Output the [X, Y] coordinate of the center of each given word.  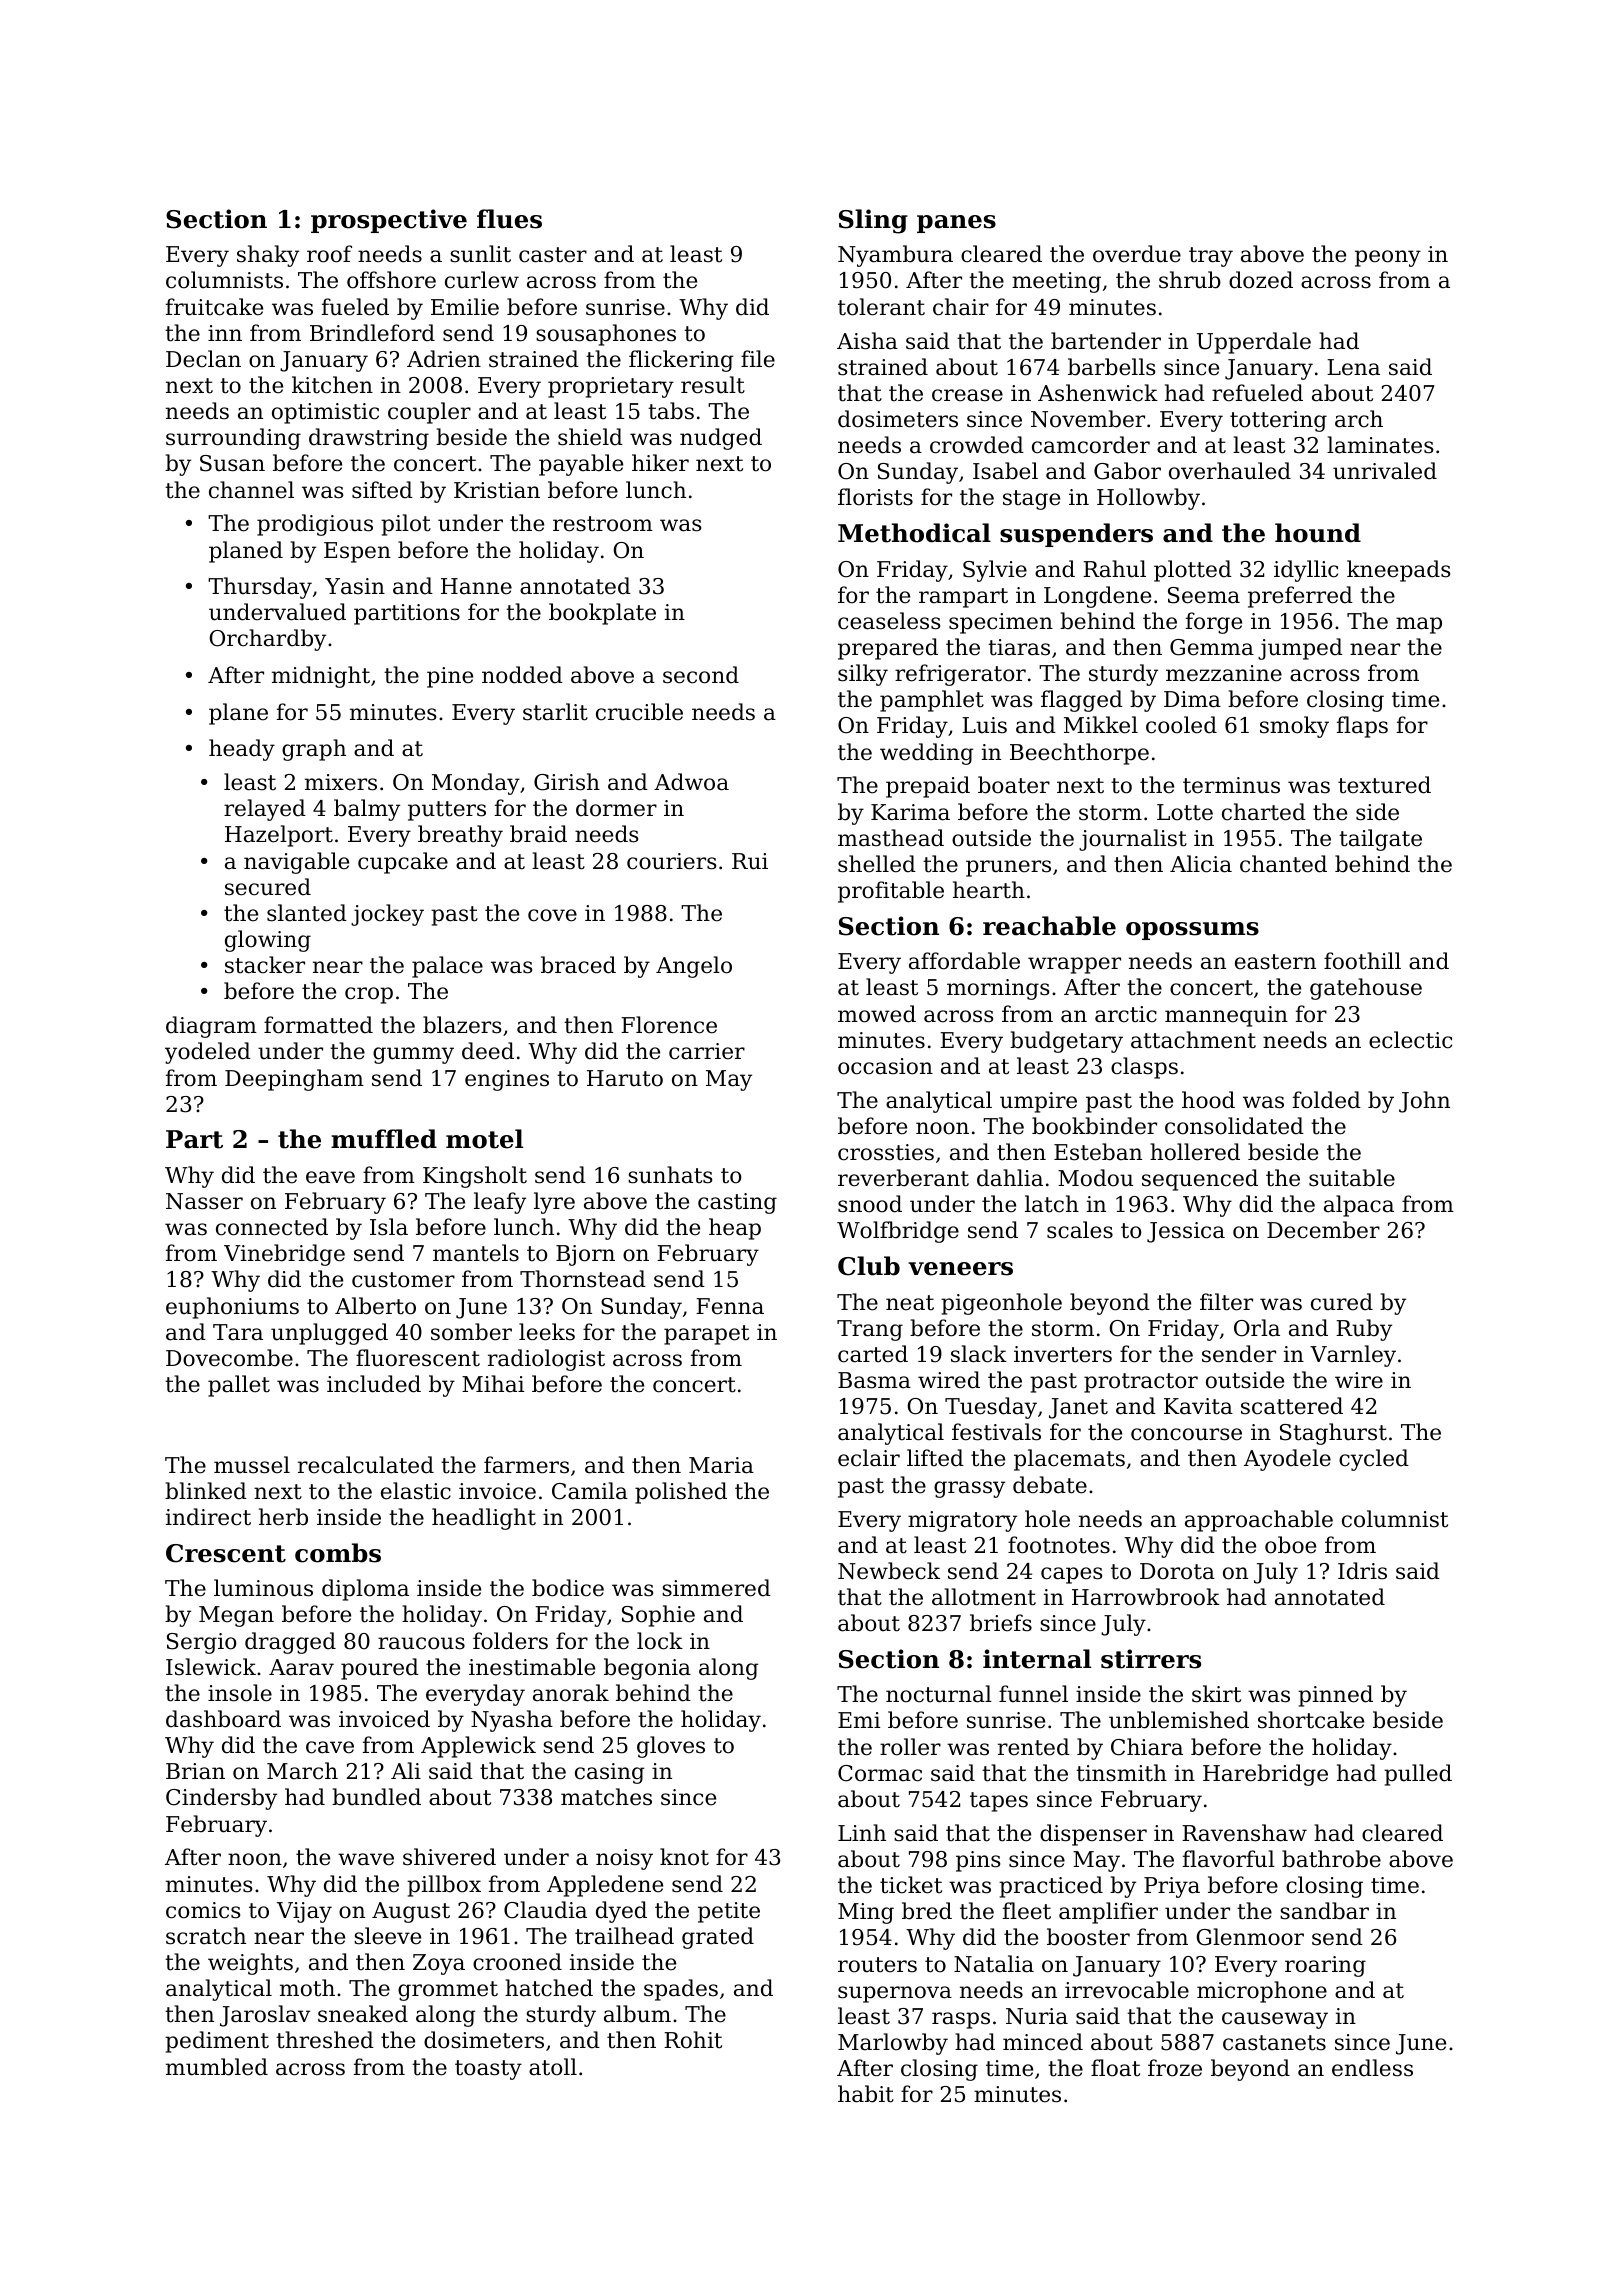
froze [1175, 2068]
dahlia [1010, 1178]
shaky [268, 256]
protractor [1141, 1383]
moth [307, 1988]
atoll [553, 2067]
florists [875, 497]
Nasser [204, 1201]
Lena [1353, 367]
